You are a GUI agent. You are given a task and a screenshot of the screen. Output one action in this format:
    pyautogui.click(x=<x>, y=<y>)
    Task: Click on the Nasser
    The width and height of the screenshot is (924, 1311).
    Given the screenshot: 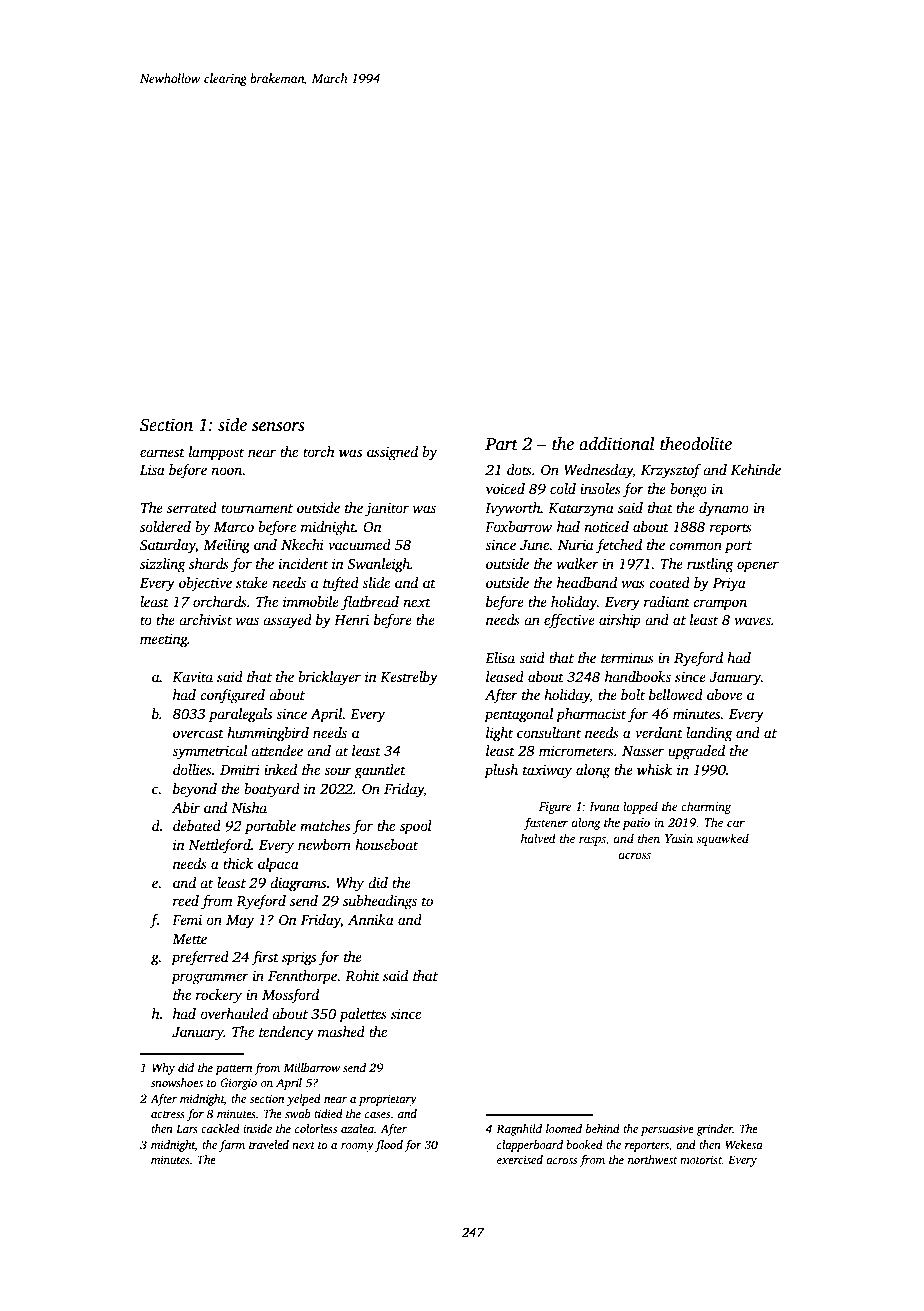 What is the action you would take?
    pyautogui.click(x=643, y=751)
